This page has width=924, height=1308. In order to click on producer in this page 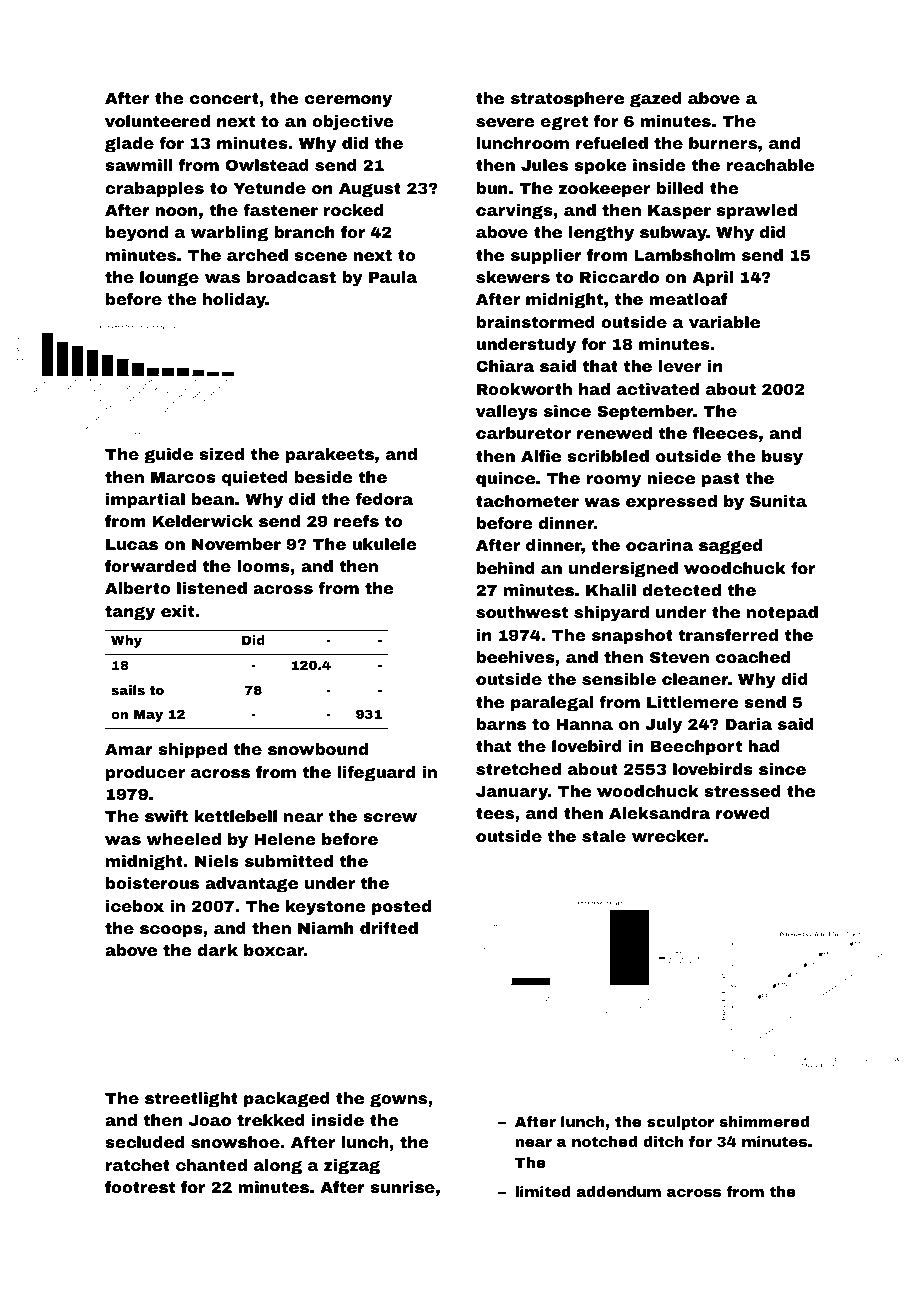, I will do `click(145, 773)`.
